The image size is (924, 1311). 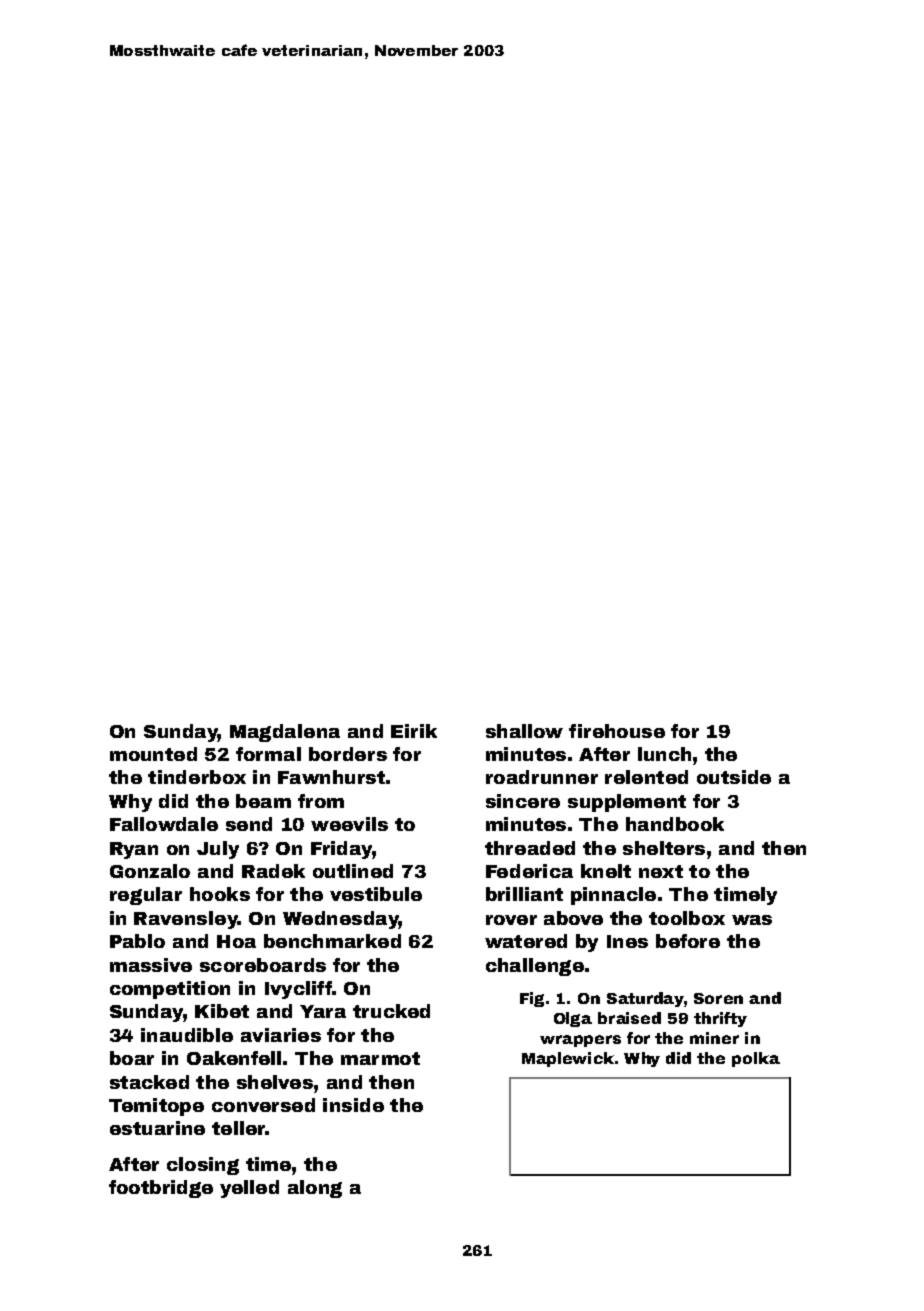 What do you see at coordinates (187, 1035) in the screenshot?
I see `inaudible` at bounding box center [187, 1035].
